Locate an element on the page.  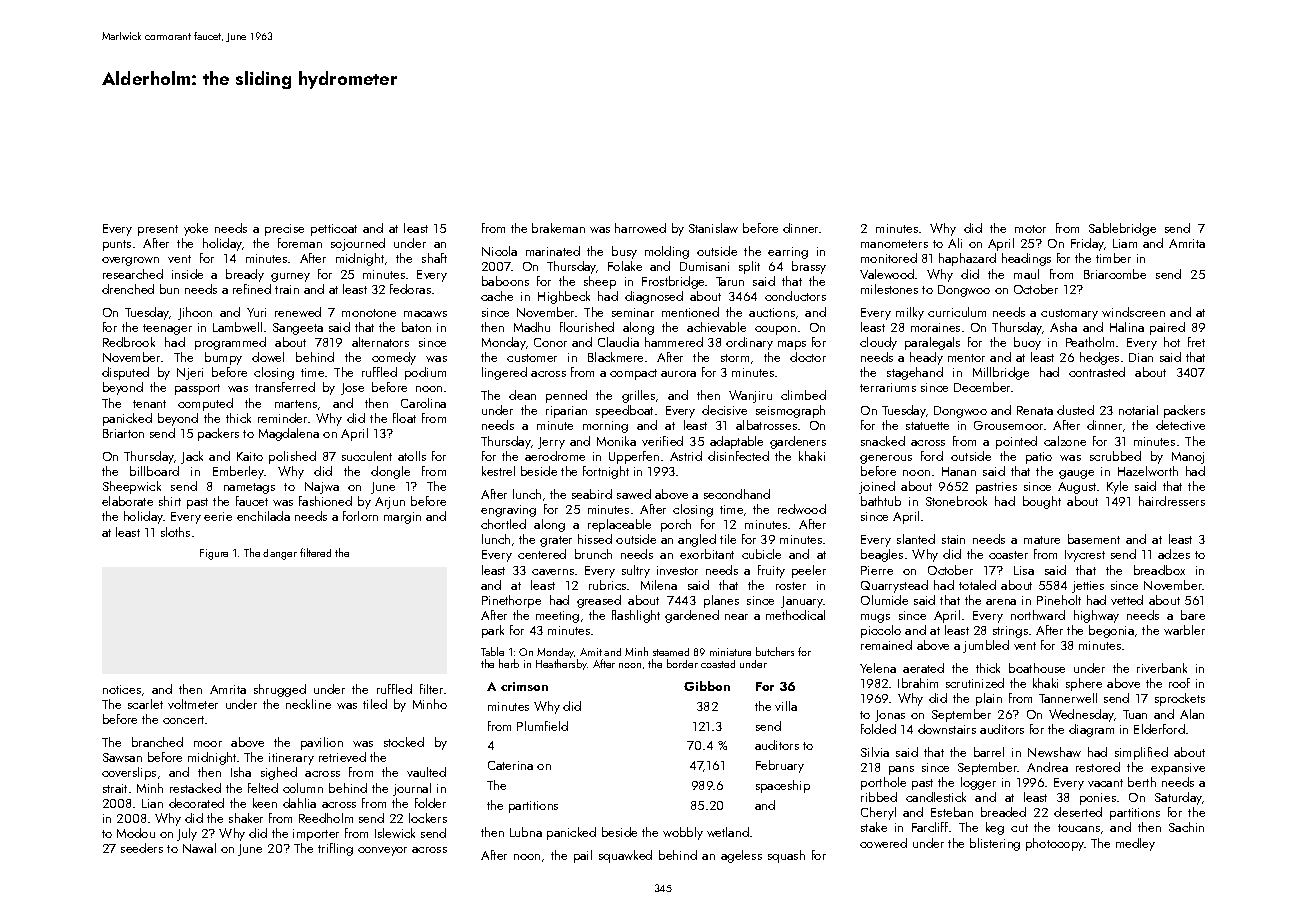
patio is located at coordinates (1039, 458).
